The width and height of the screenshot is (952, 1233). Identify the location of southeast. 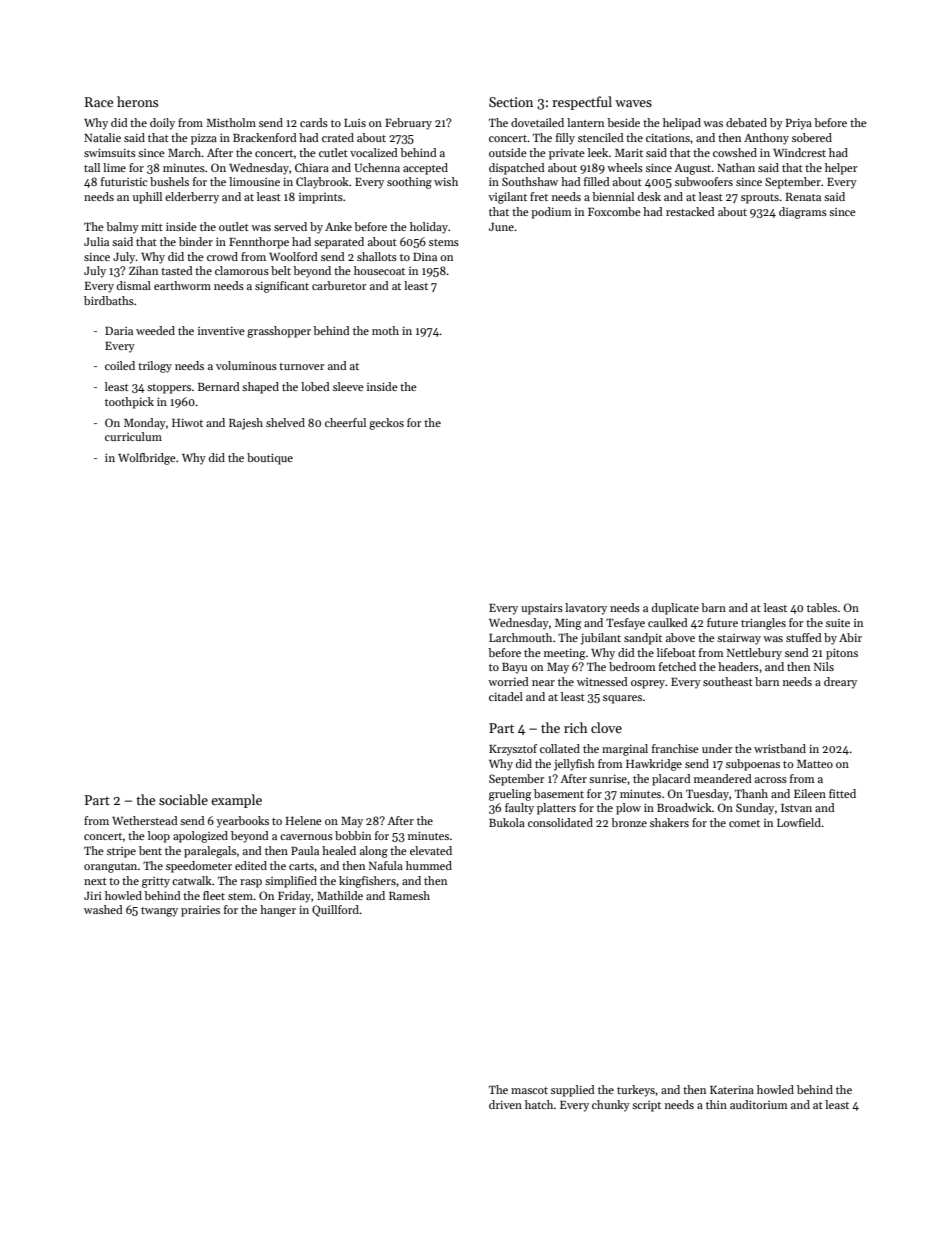
(728, 681).
